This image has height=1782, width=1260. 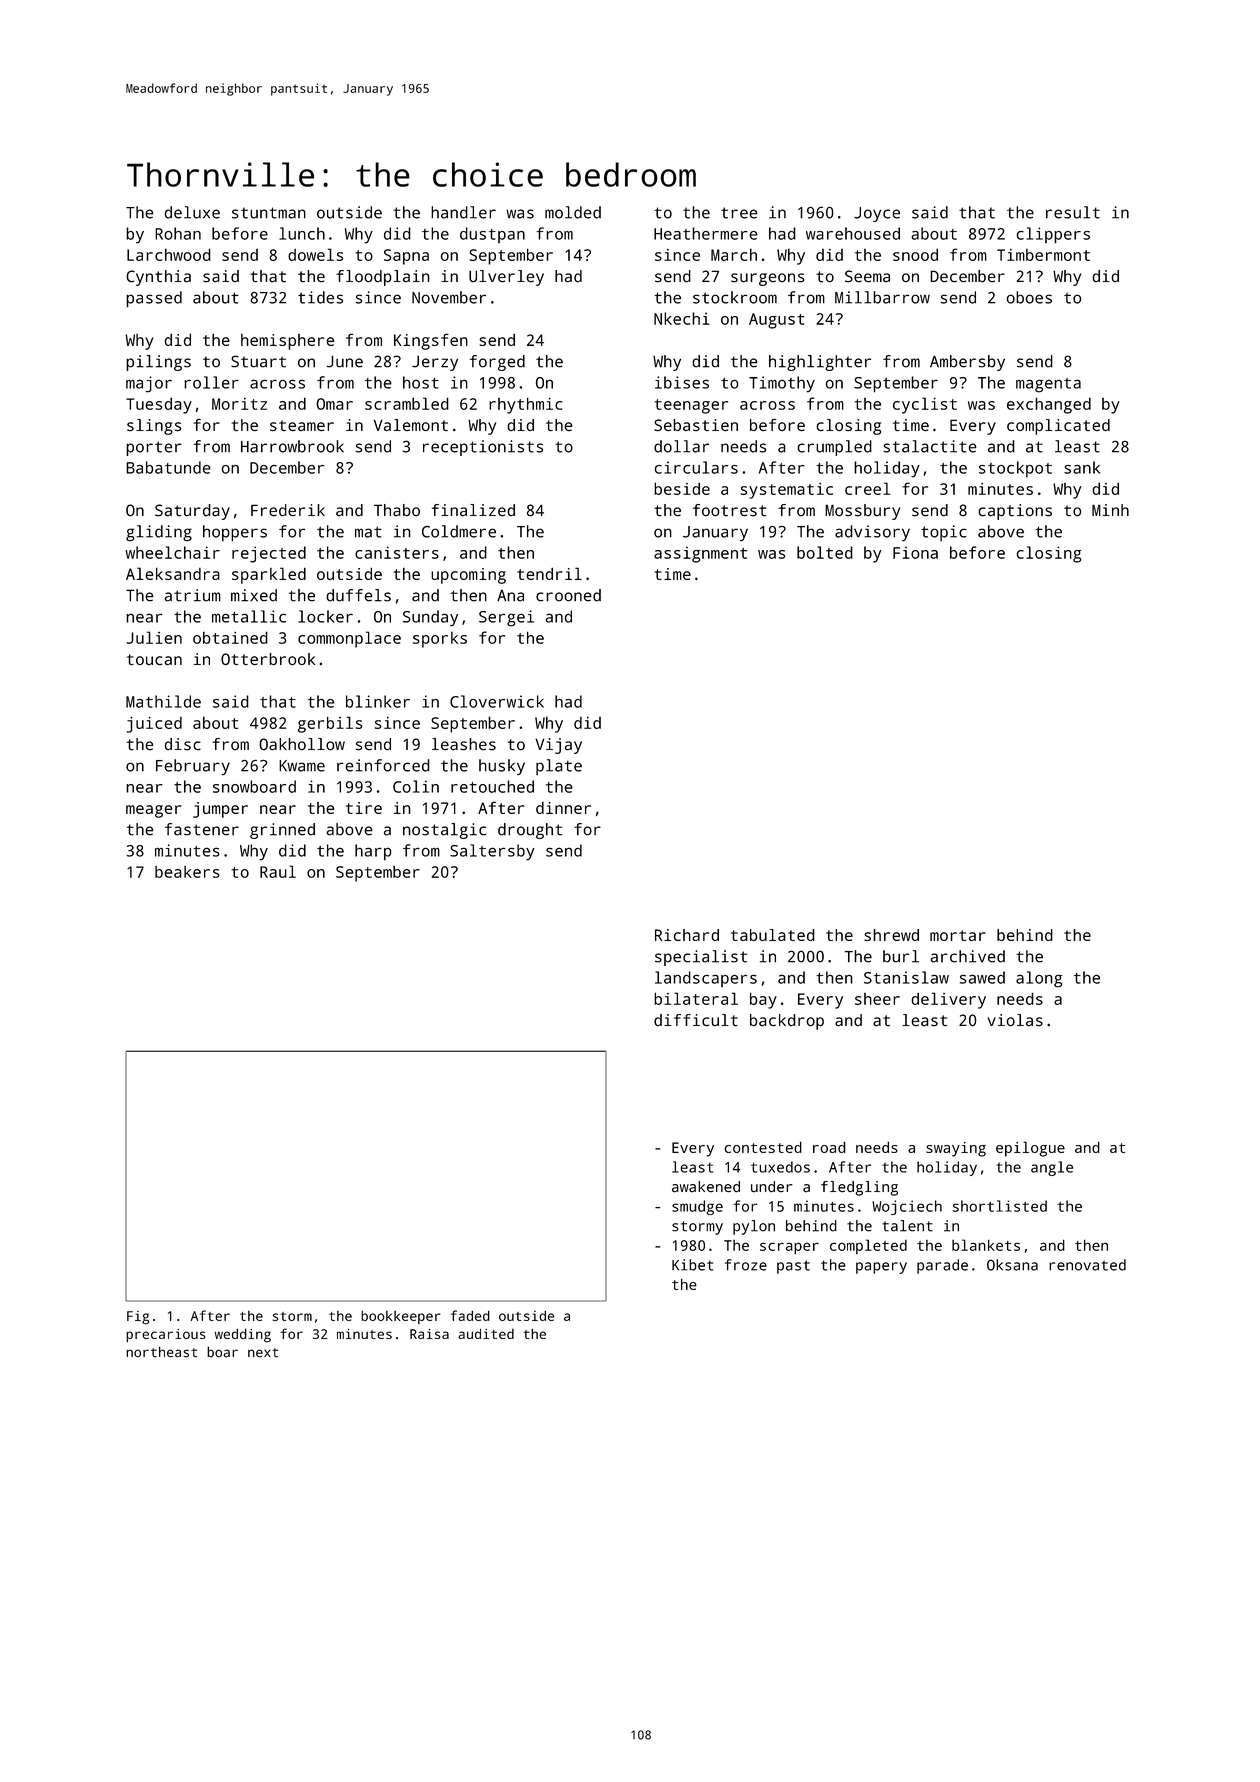 I want to click on mortar, so click(x=958, y=935).
